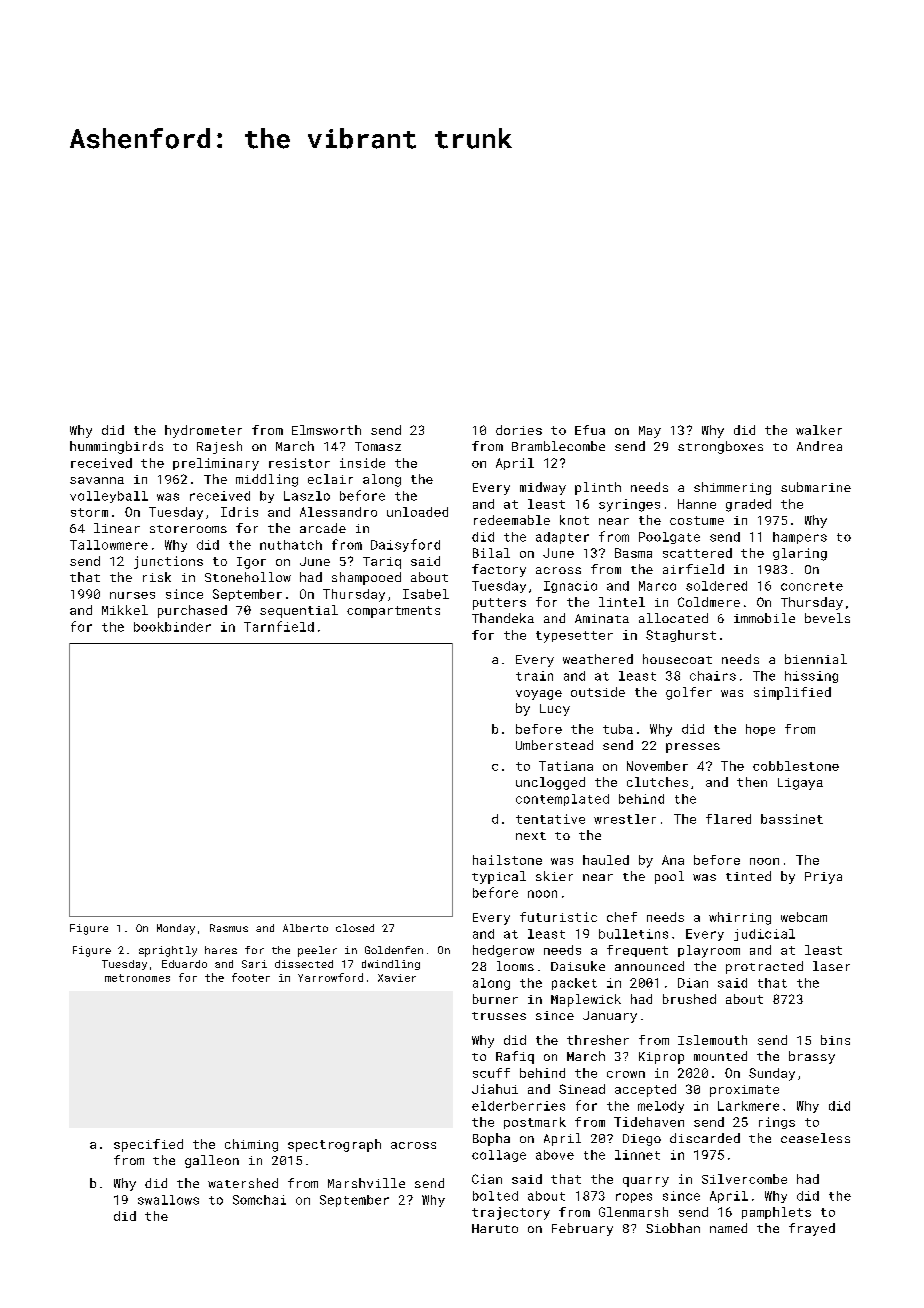  What do you see at coordinates (792, 819) in the image?
I see `bassinet` at bounding box center [792, 819].
